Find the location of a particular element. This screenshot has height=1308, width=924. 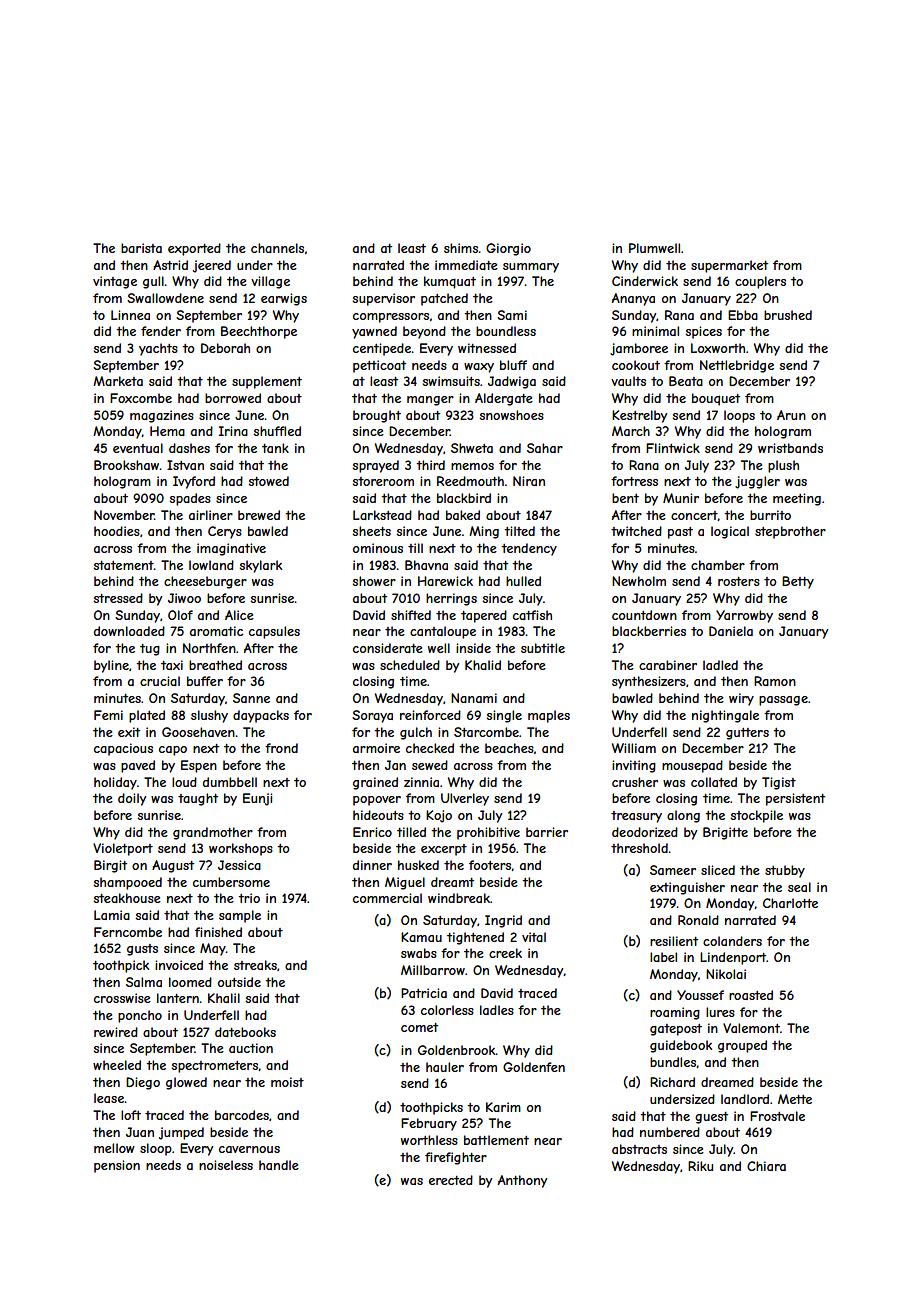

Anthony is located at coordinates (522, 1181).
